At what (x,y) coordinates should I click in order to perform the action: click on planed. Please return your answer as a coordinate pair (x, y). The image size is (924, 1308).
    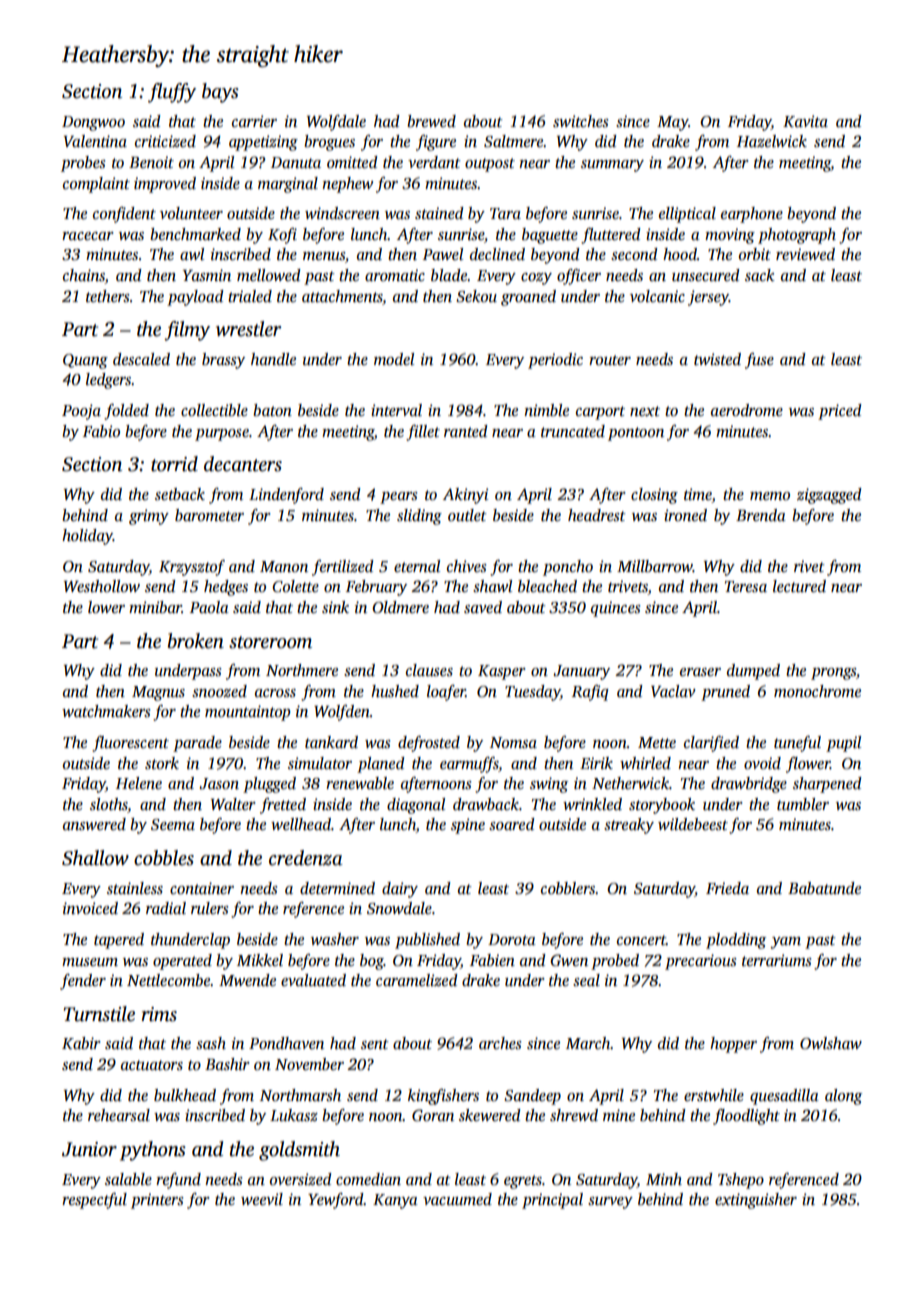
    Looking at the image, I should click on (381, 765).
